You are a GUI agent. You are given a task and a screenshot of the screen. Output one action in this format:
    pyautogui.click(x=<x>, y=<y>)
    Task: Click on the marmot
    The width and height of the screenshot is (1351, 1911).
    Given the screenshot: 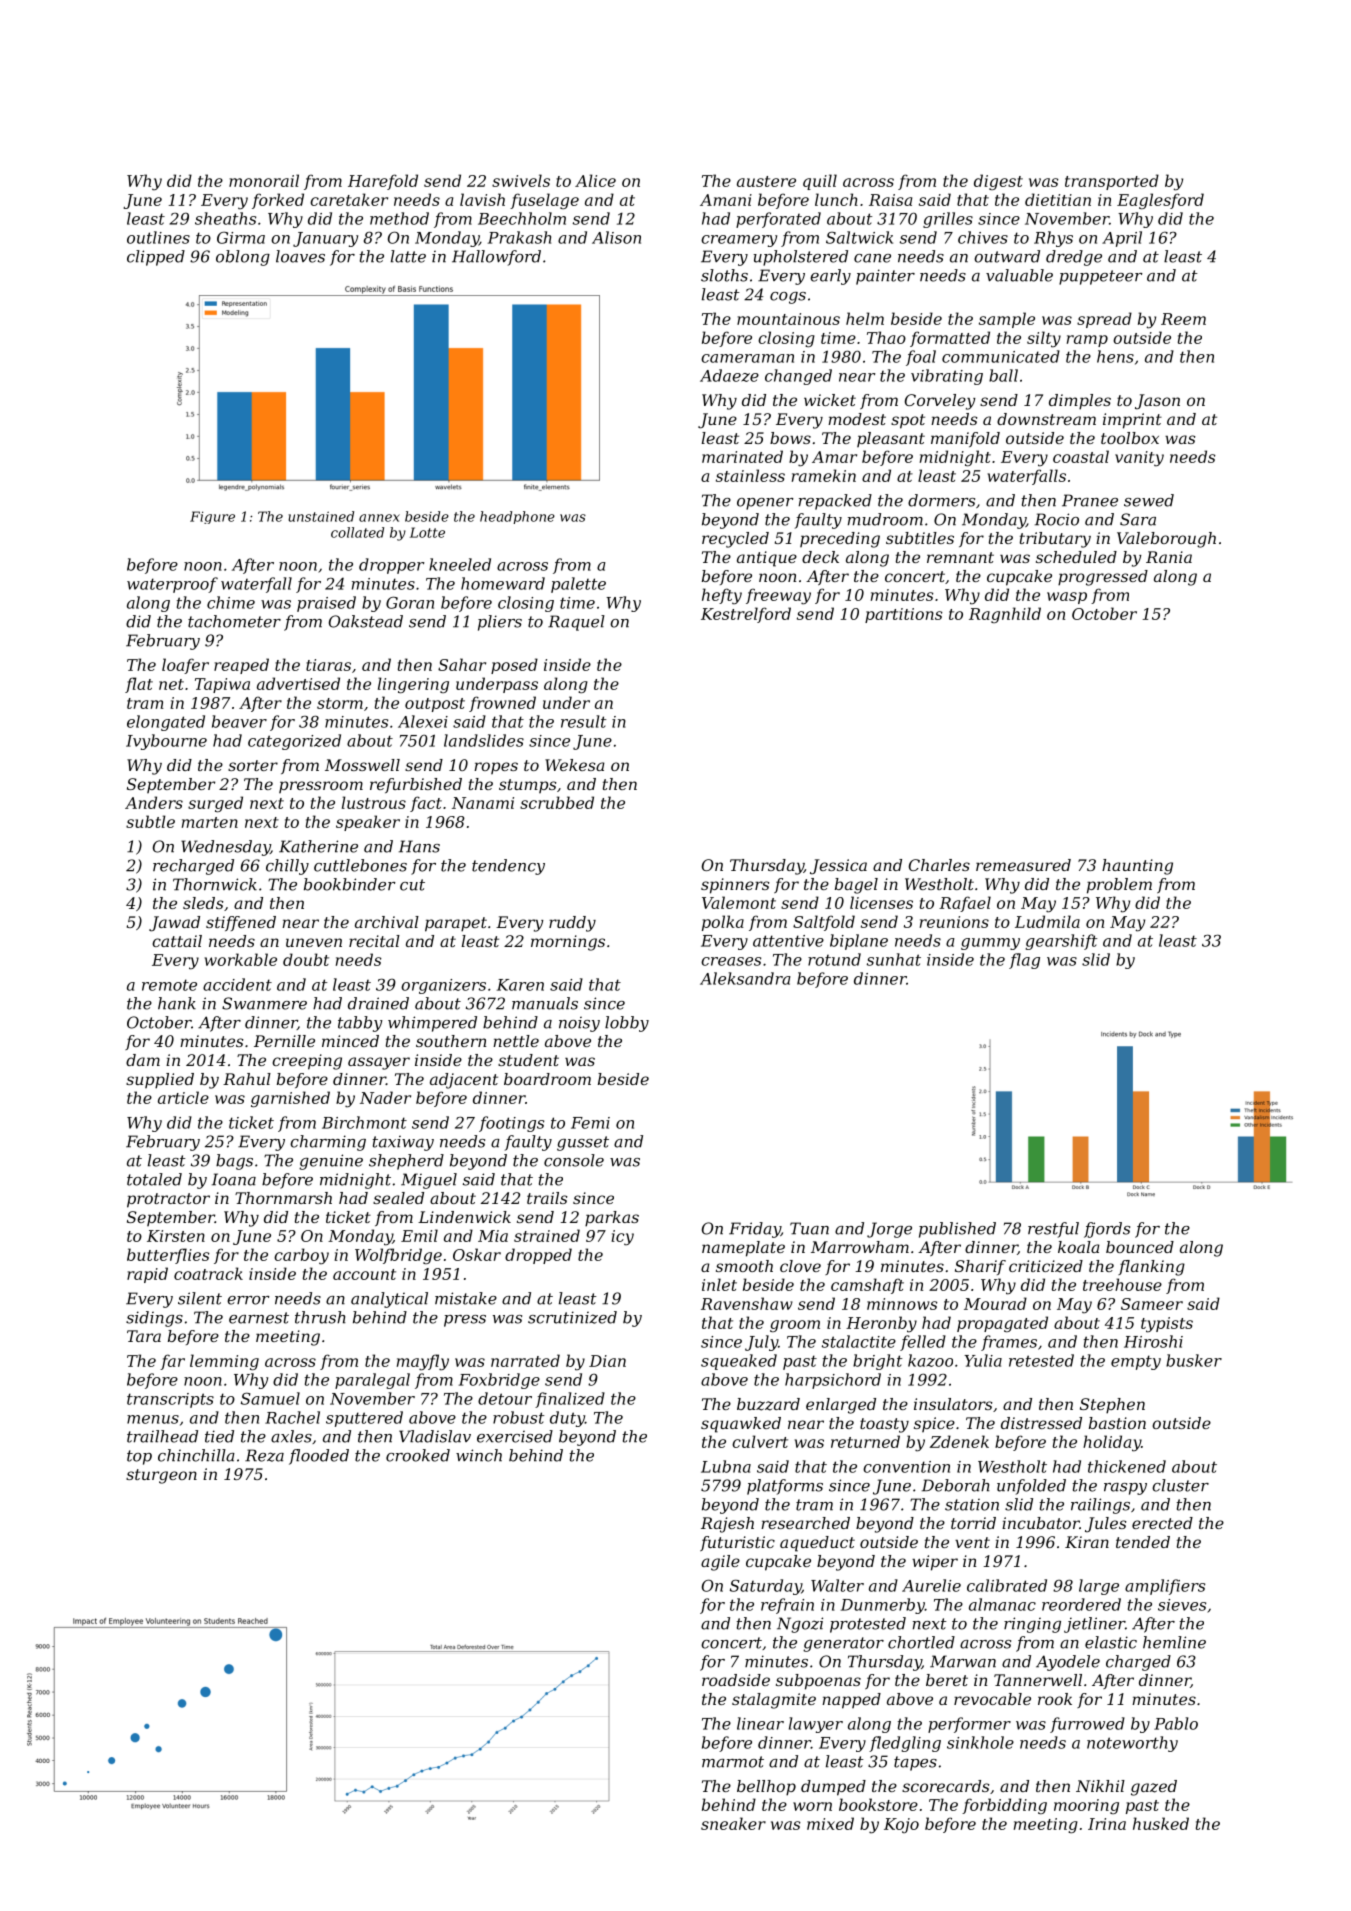 What is the action you would take?
    pyautogui.click(x=733, y=1762)
